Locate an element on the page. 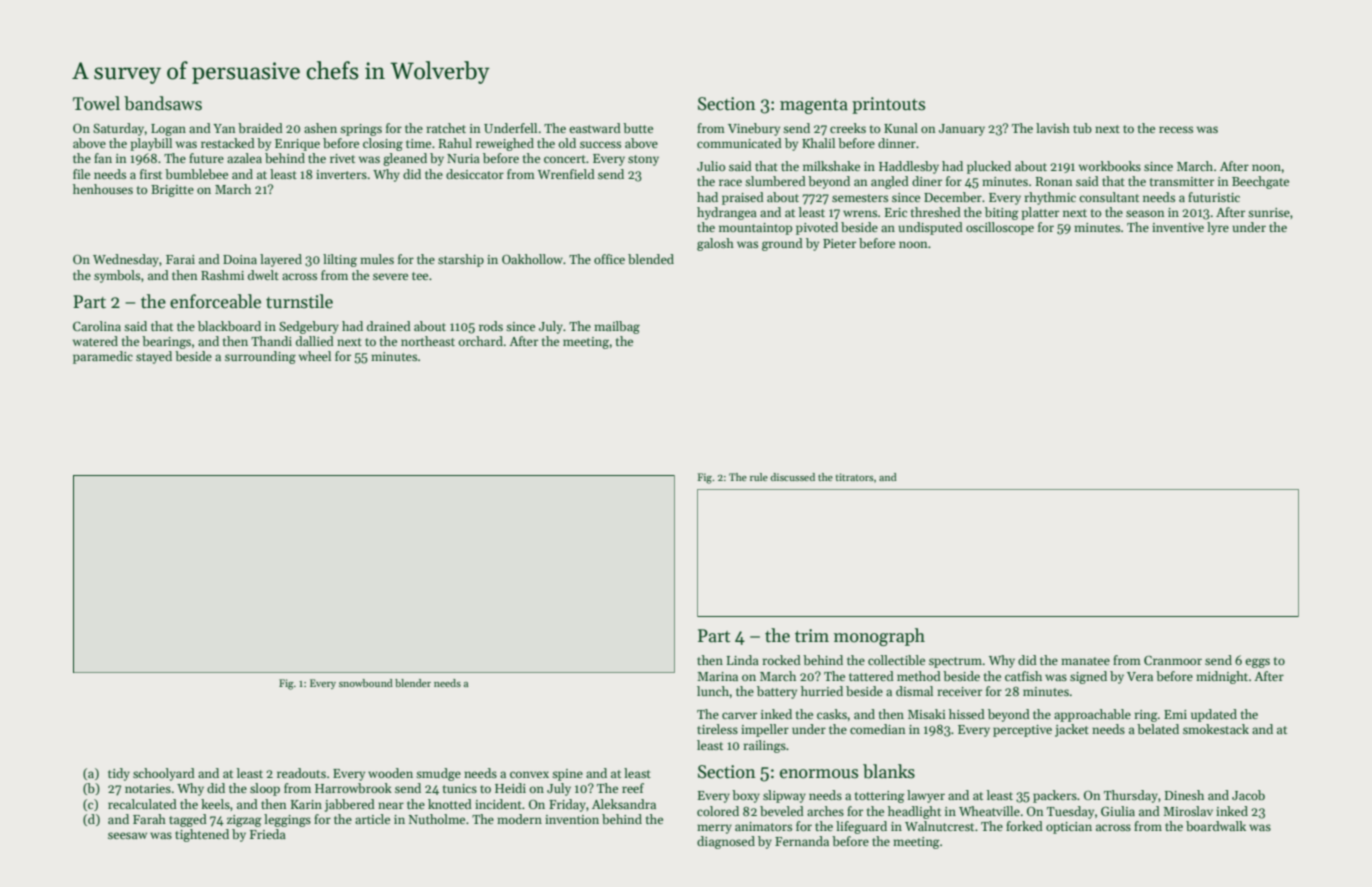 The image size is (1372, 887). snowbound is located at coordinates (366, 683).
